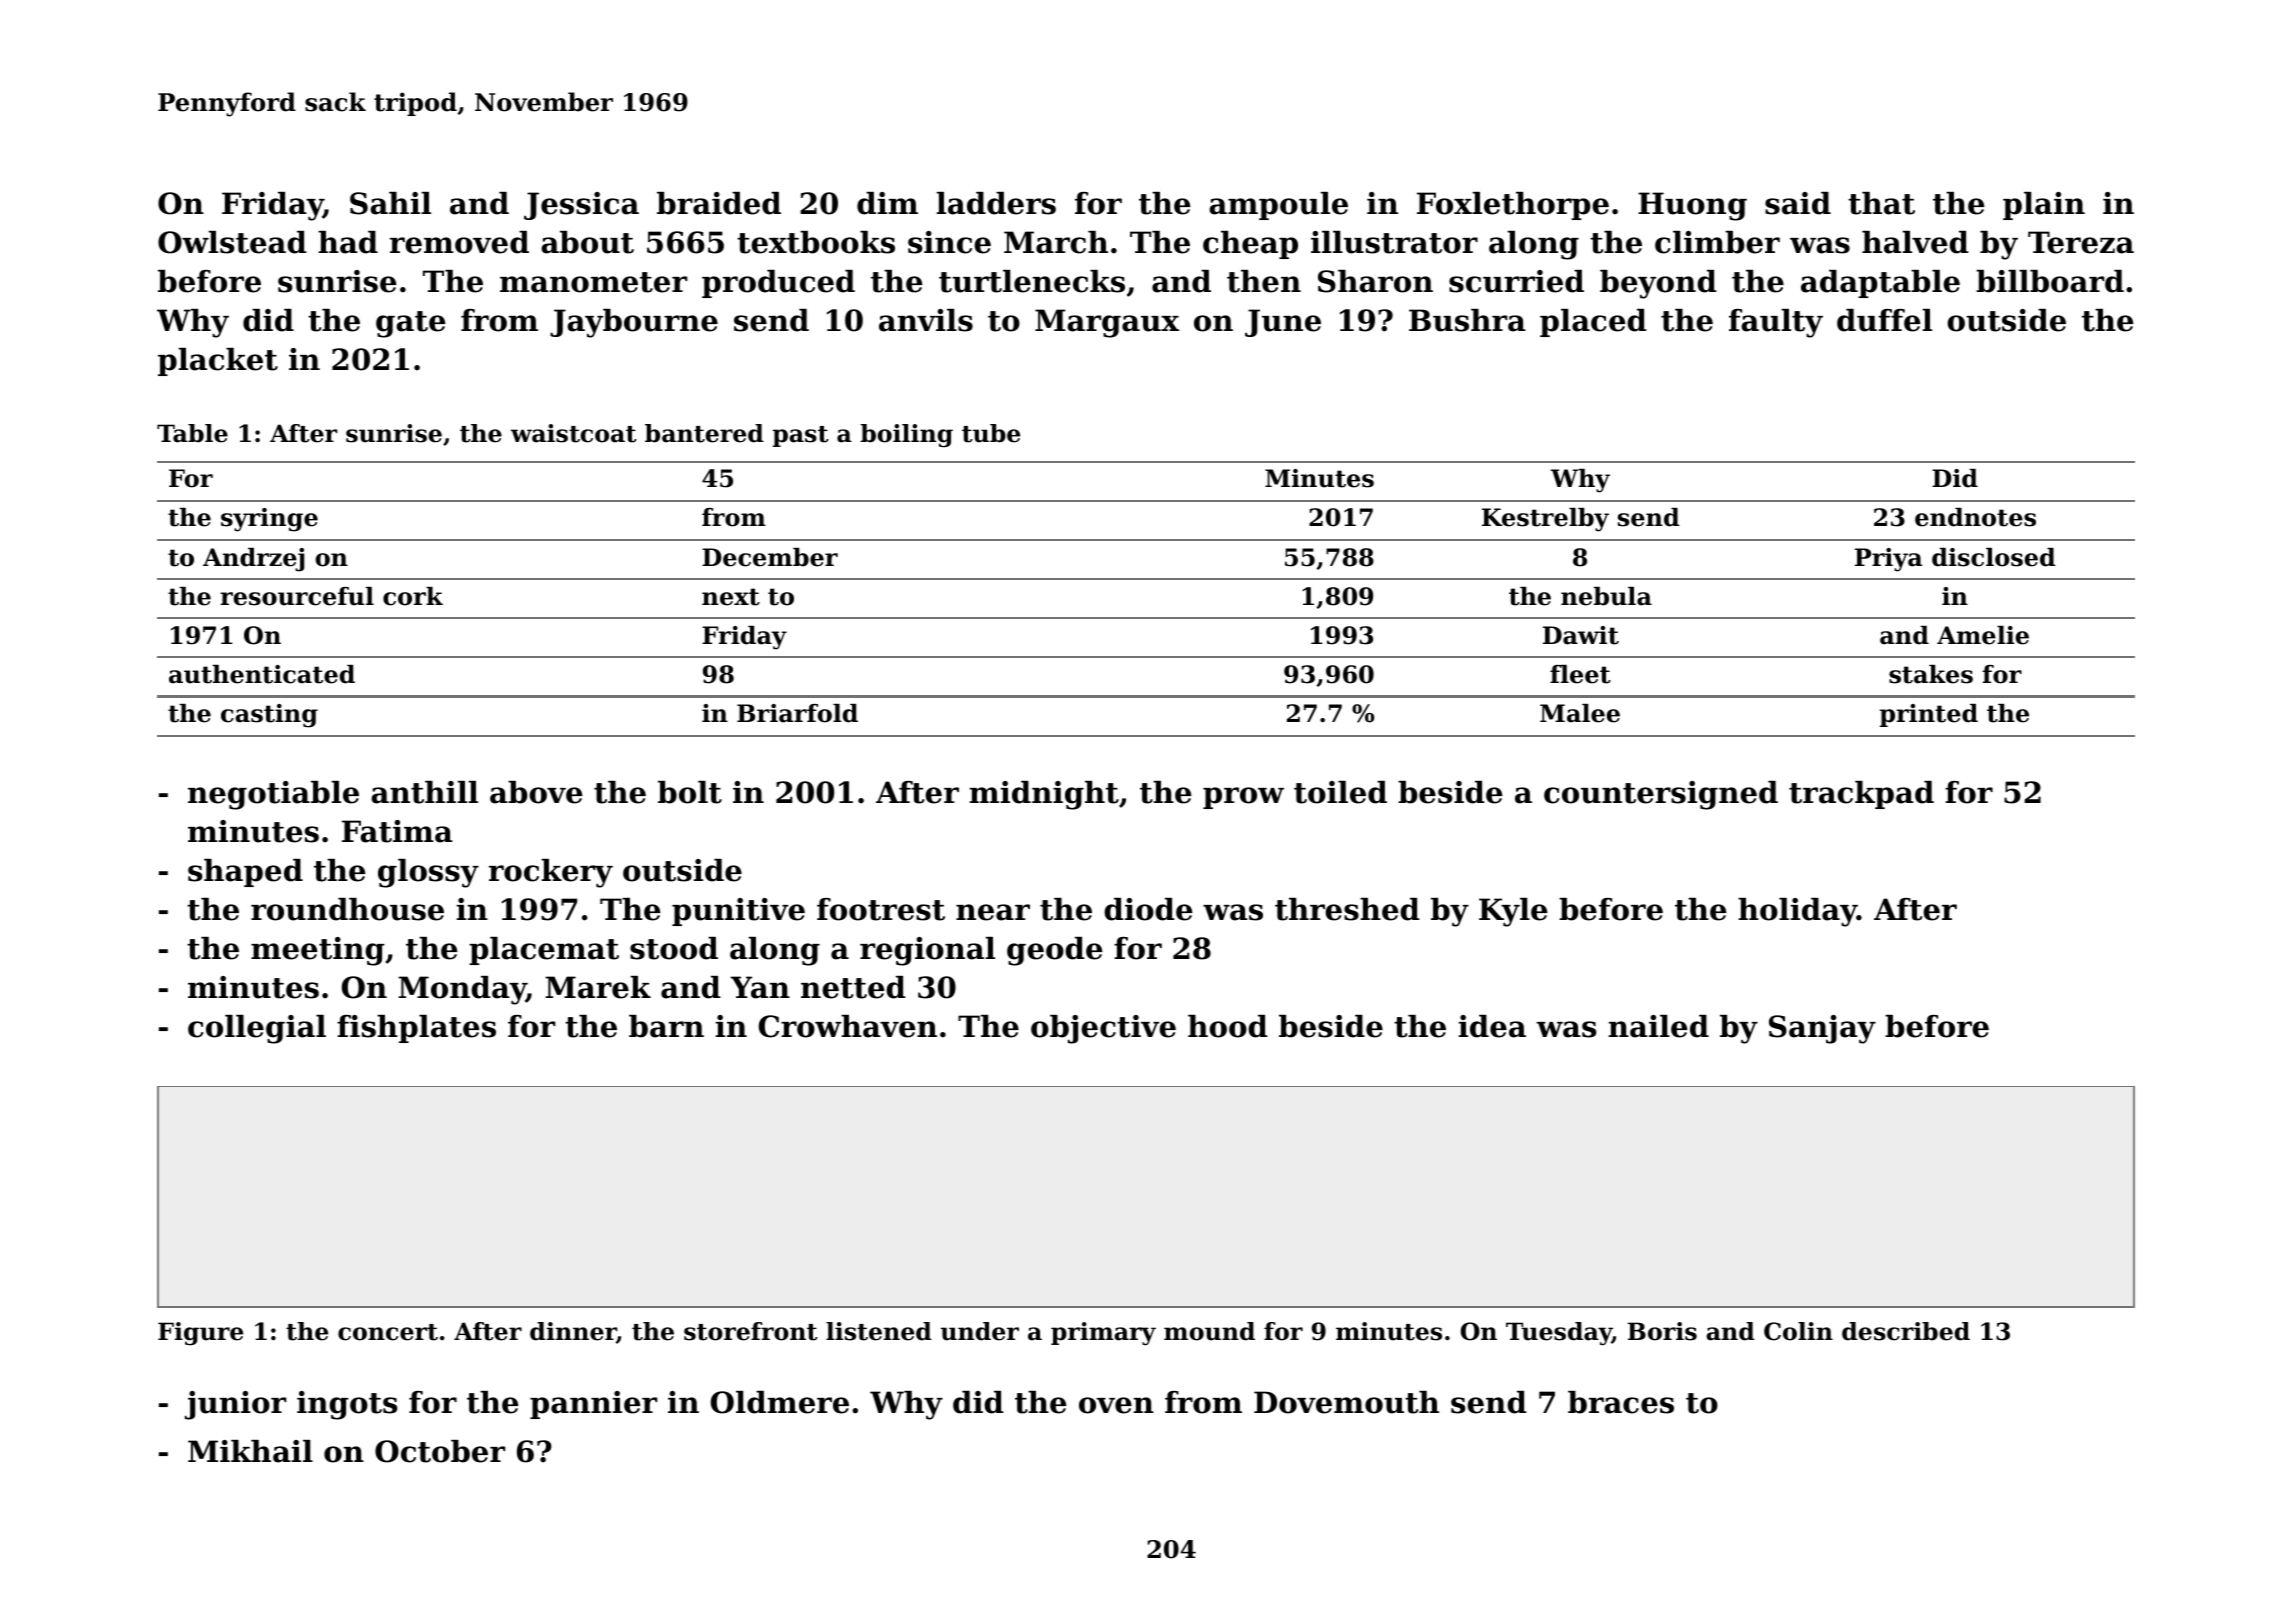 This screenshot has height=1620, width=2292. Describe the element at coordinates (250, 1451) in the screenshot. I see `Mikhail` at that location.
